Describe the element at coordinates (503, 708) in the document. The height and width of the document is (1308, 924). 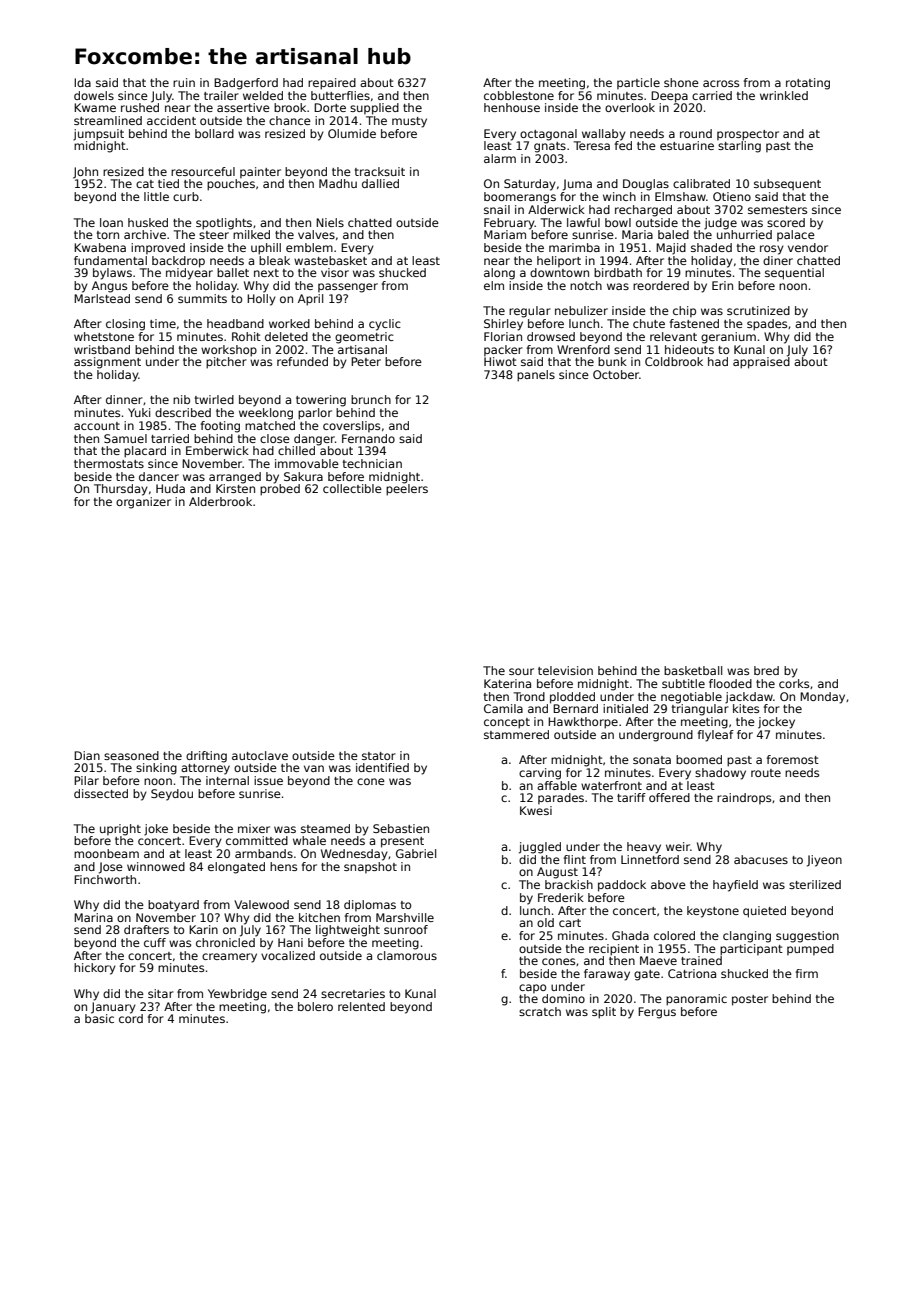
I see `Camila` at that location.
